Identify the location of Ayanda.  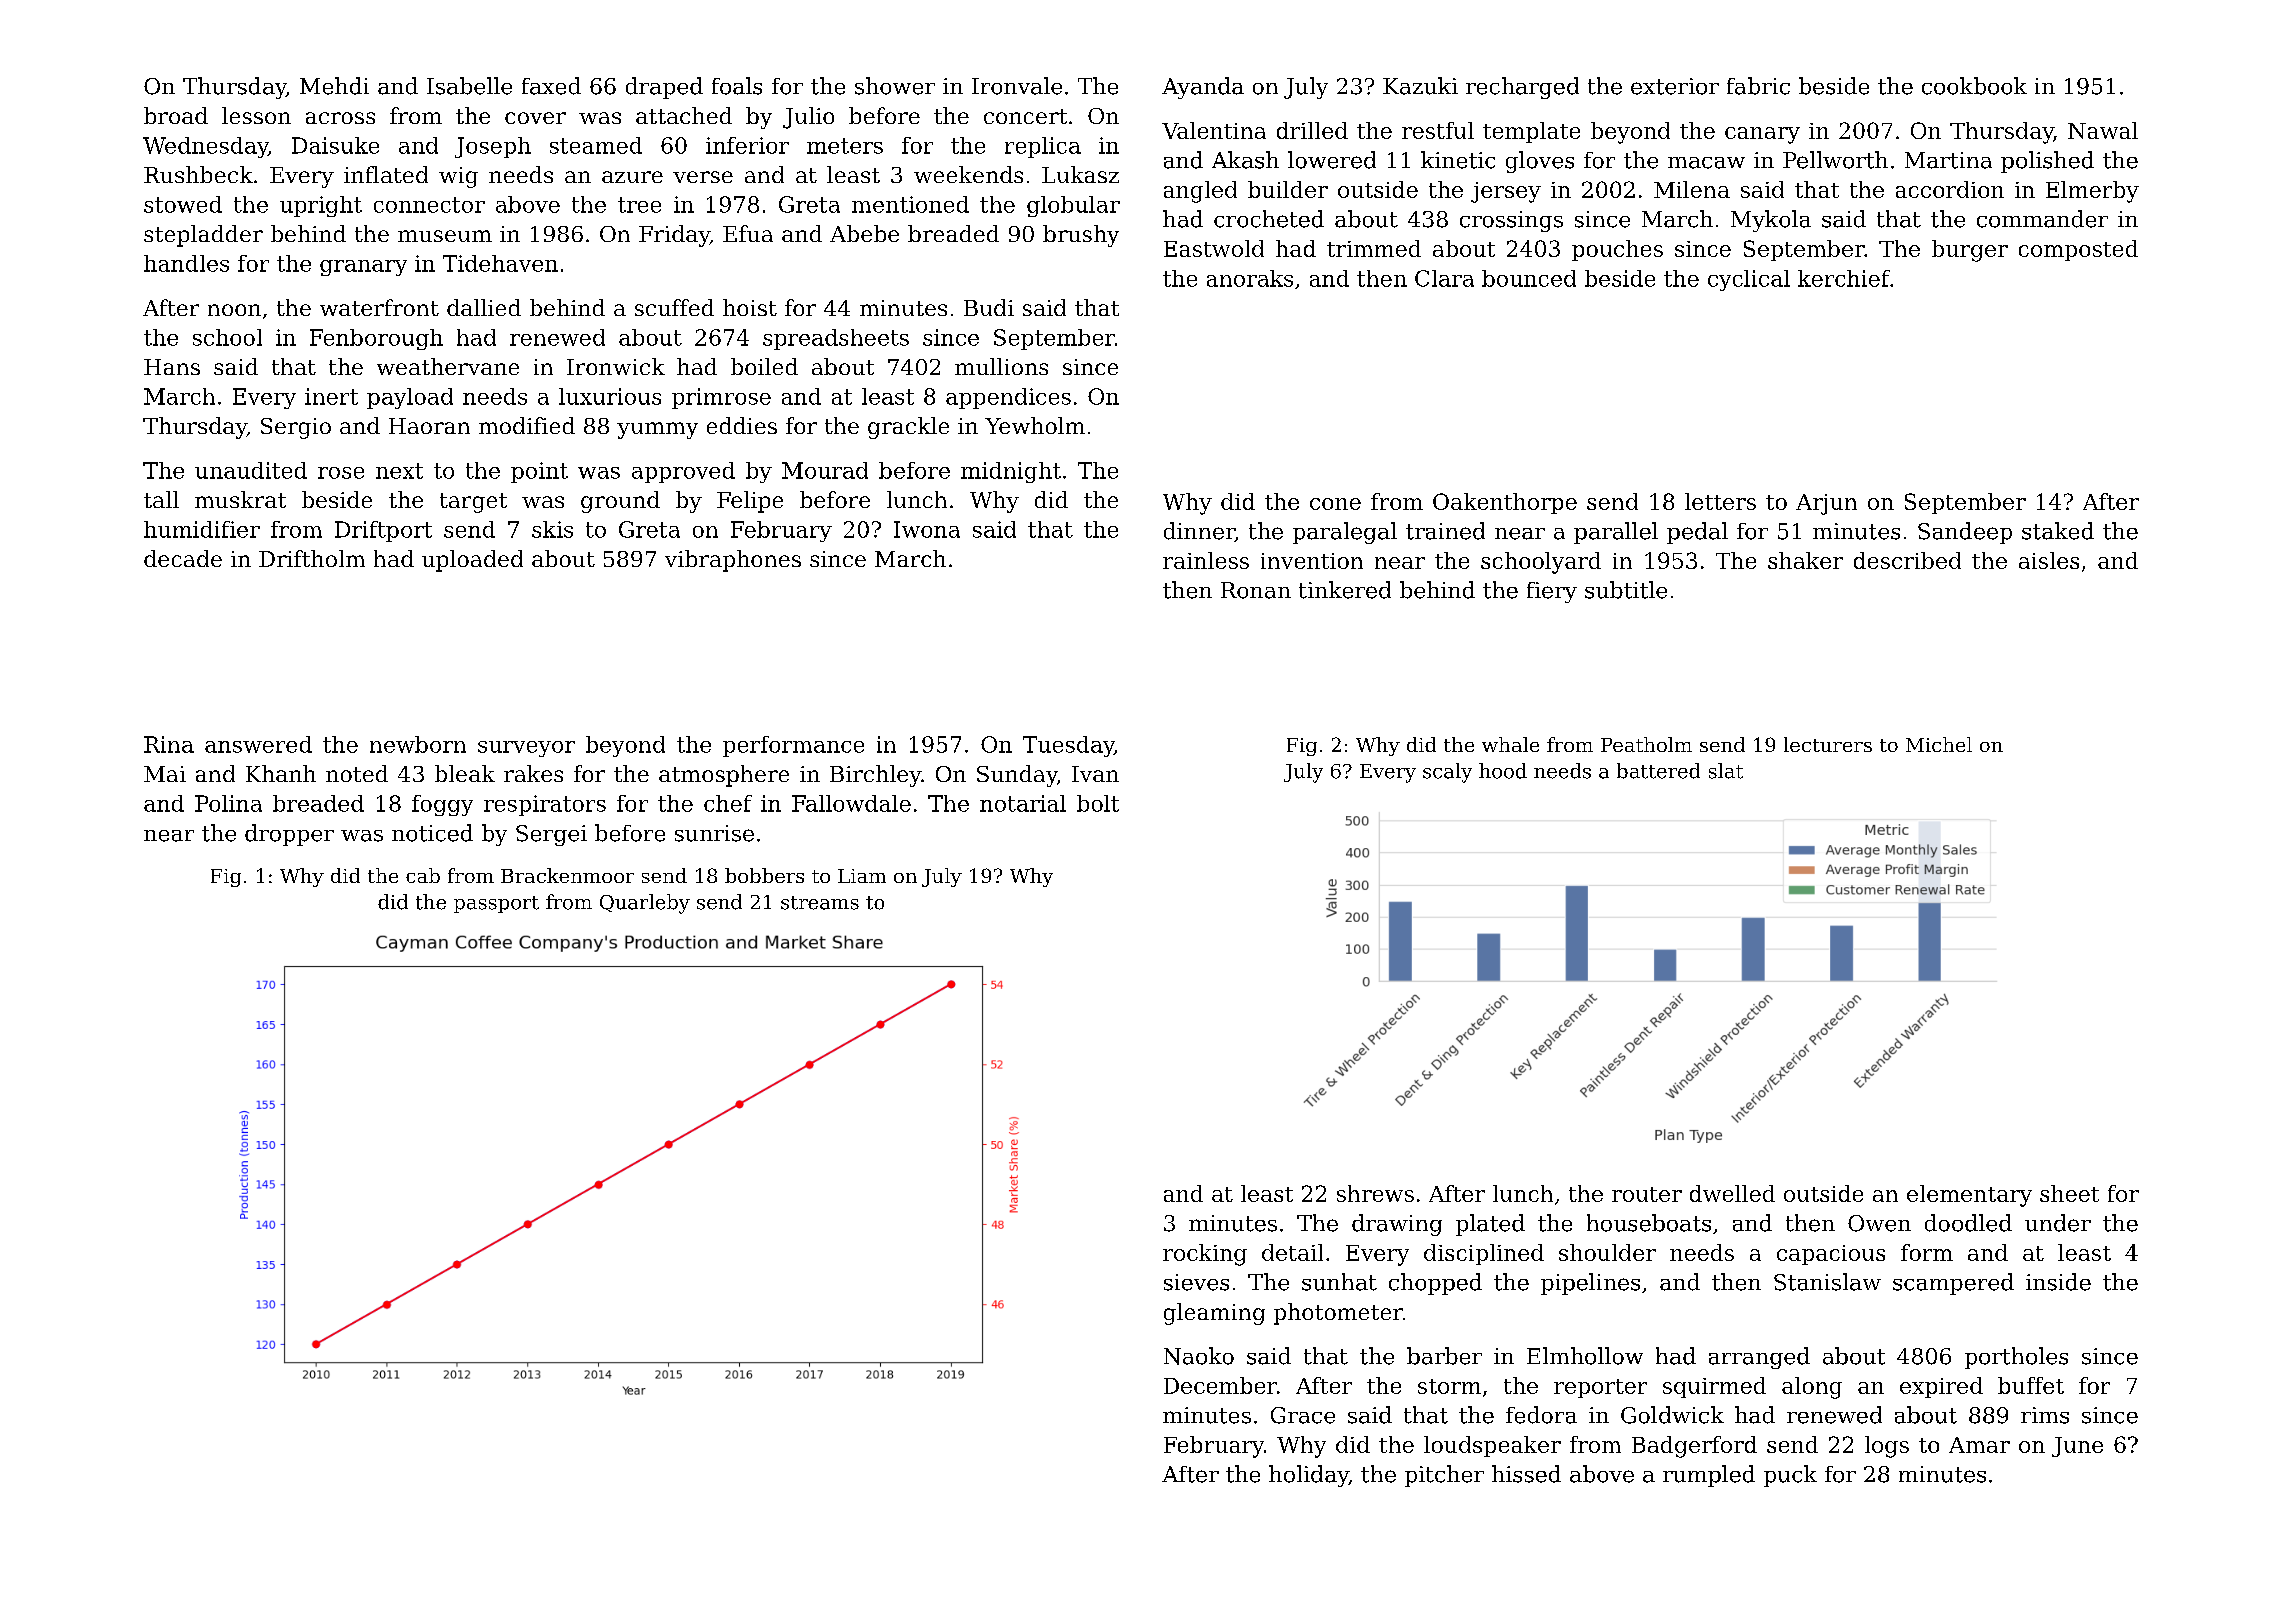
(1203, 88).
